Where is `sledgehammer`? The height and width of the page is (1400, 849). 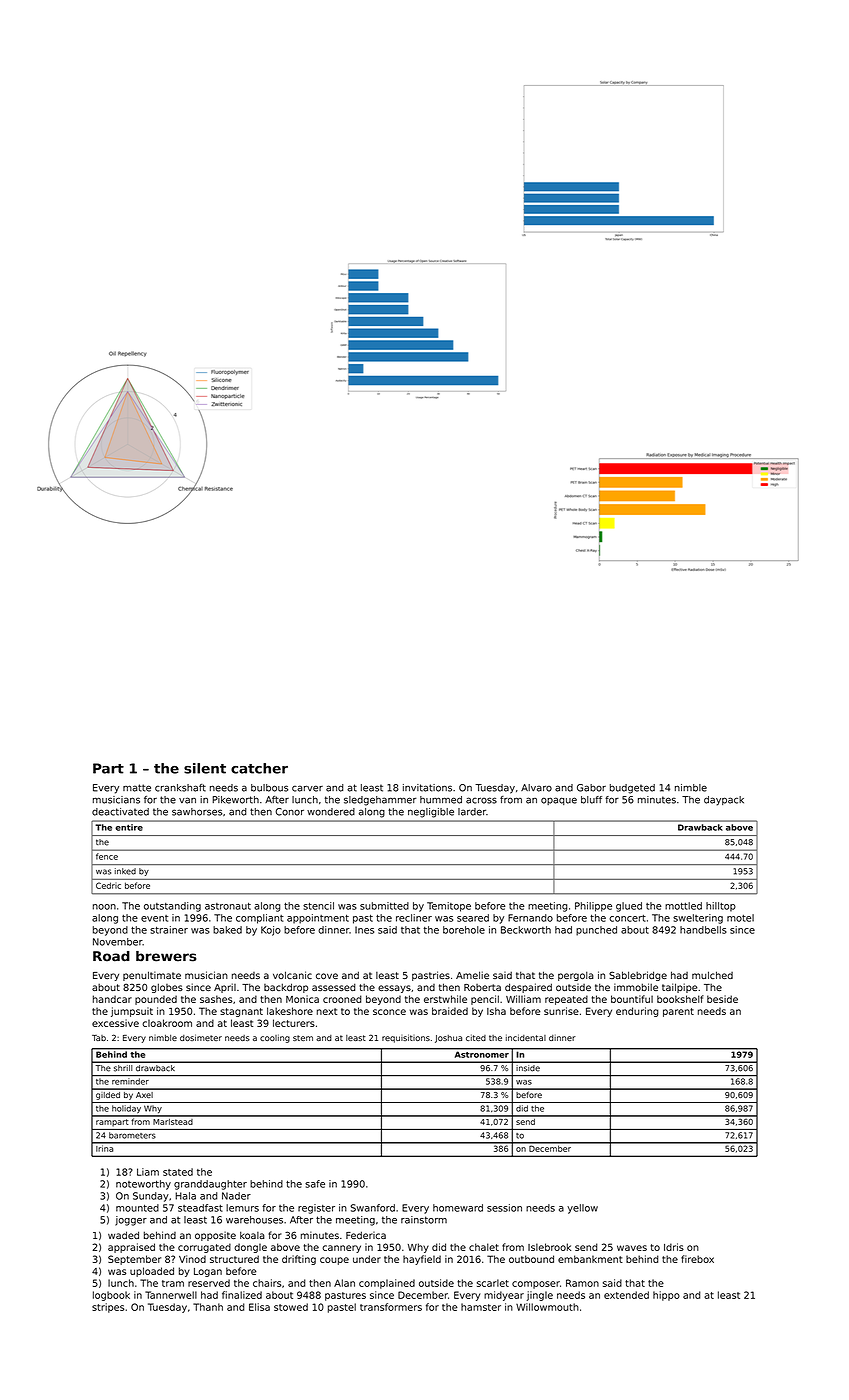
sledgehammer is located at coordinates (380, 801).
